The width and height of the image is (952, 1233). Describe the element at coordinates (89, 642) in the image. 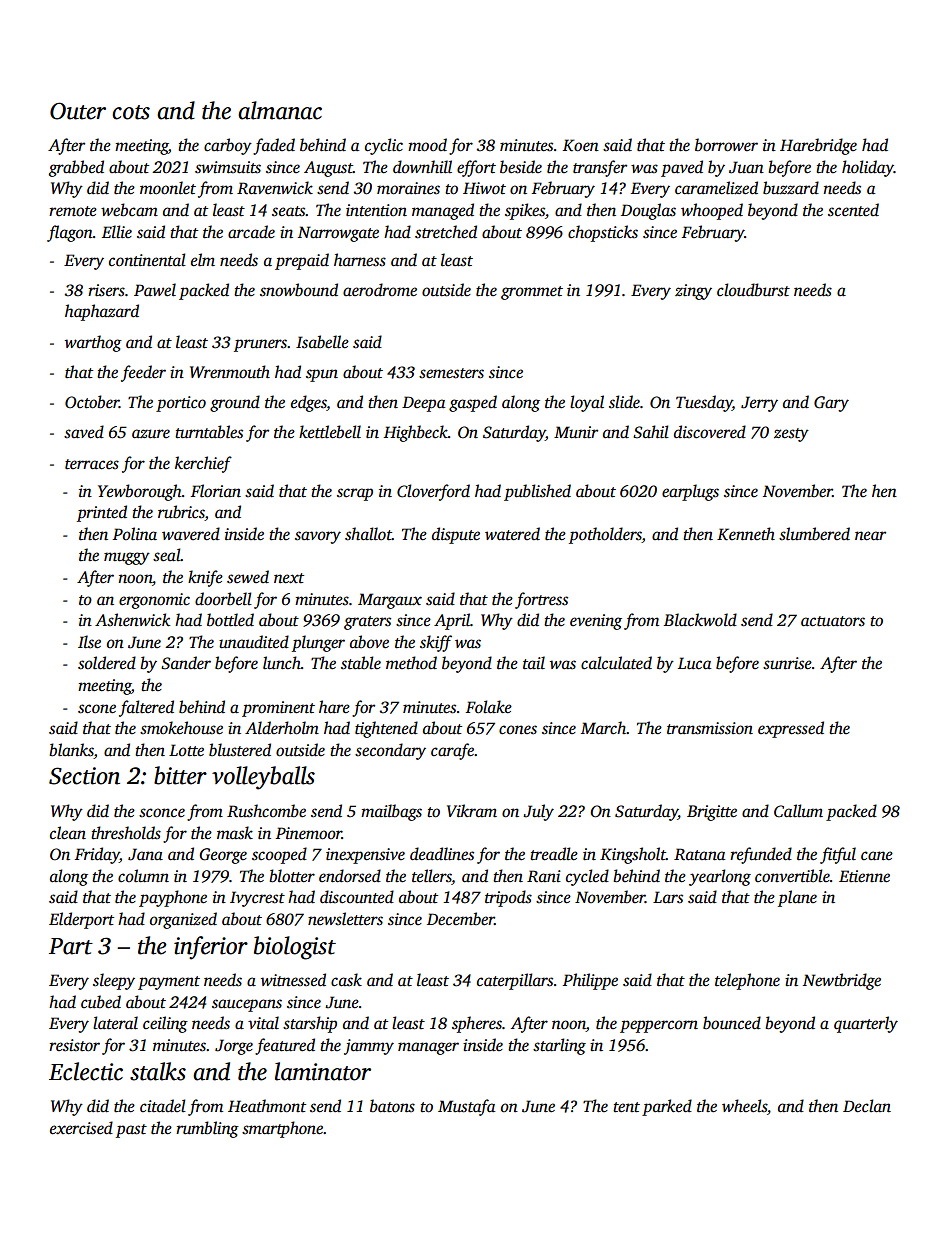

I see `Ilse` at that location.
